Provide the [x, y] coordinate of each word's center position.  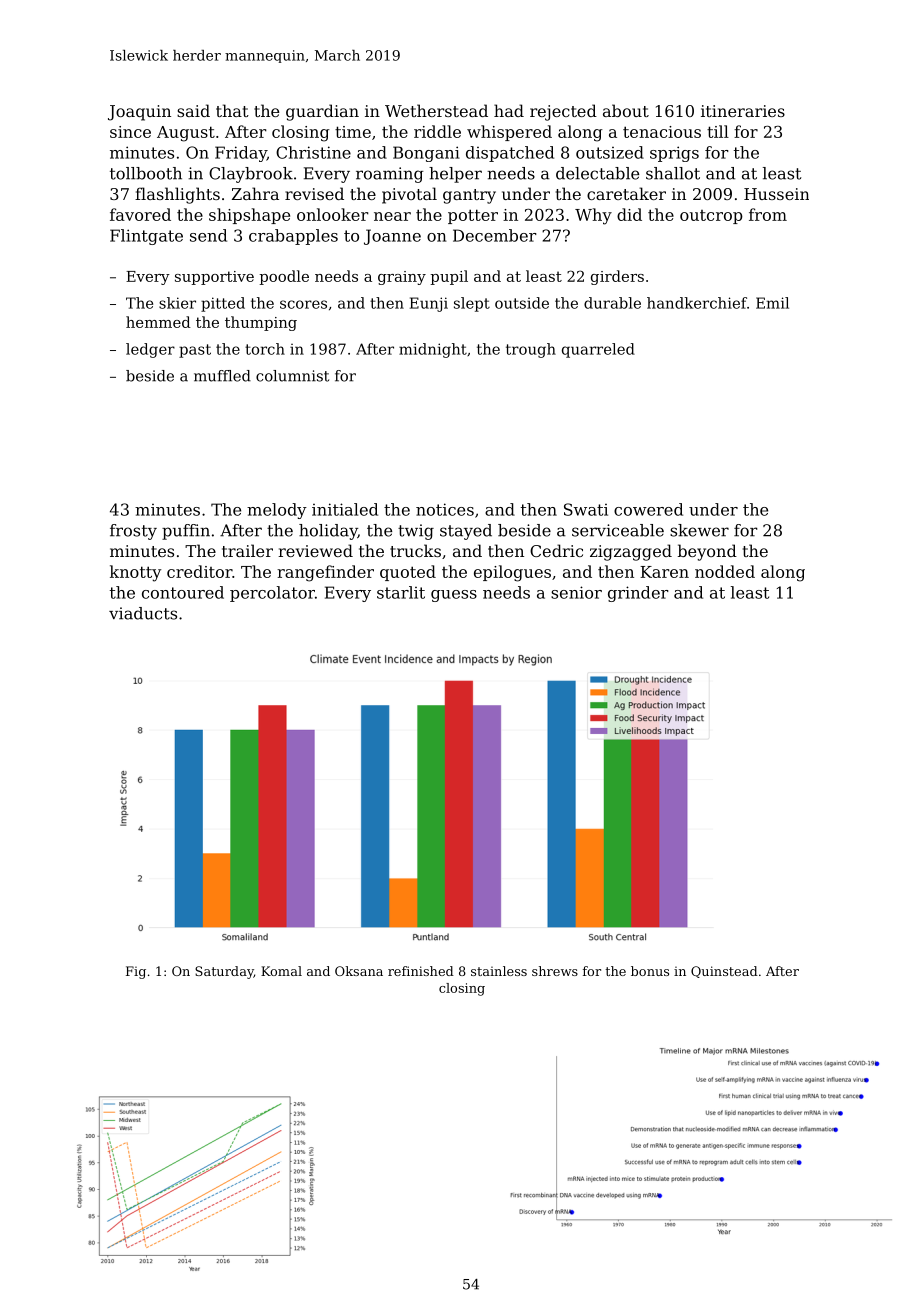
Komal [281, 971]
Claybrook [251, 175]
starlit [401, 592]
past [195, 351]
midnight [433, 350]
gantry [469, 196]
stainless [499, 971]
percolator [272, 594]
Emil [772, 303]
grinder [638, 594]
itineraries [743, 111]
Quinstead [724, 972]
